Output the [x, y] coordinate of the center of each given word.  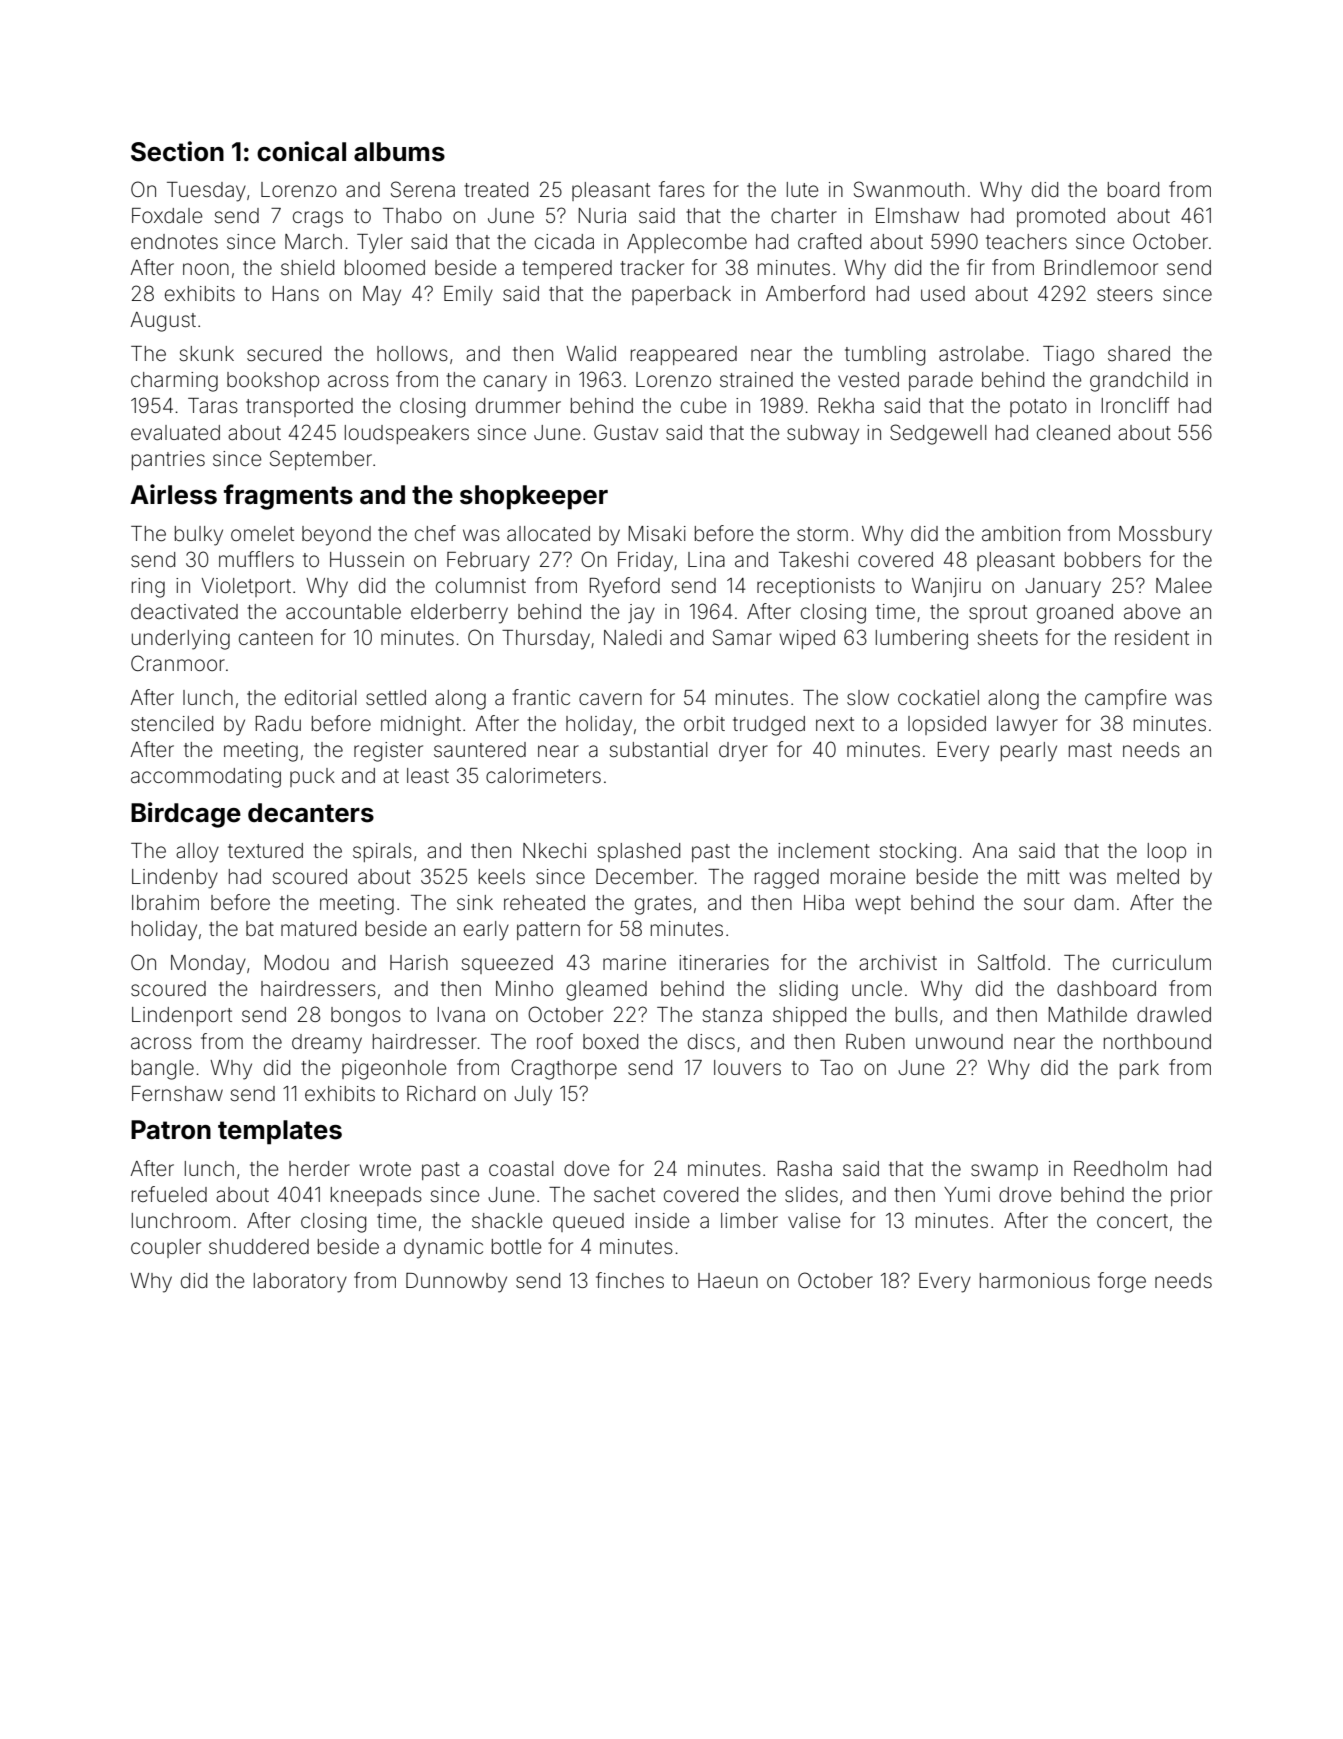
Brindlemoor [1101, 268]
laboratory [300, 1283]
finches [630, 1280]
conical [301, 151]
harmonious [1035, 1281]
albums [399, 152]
